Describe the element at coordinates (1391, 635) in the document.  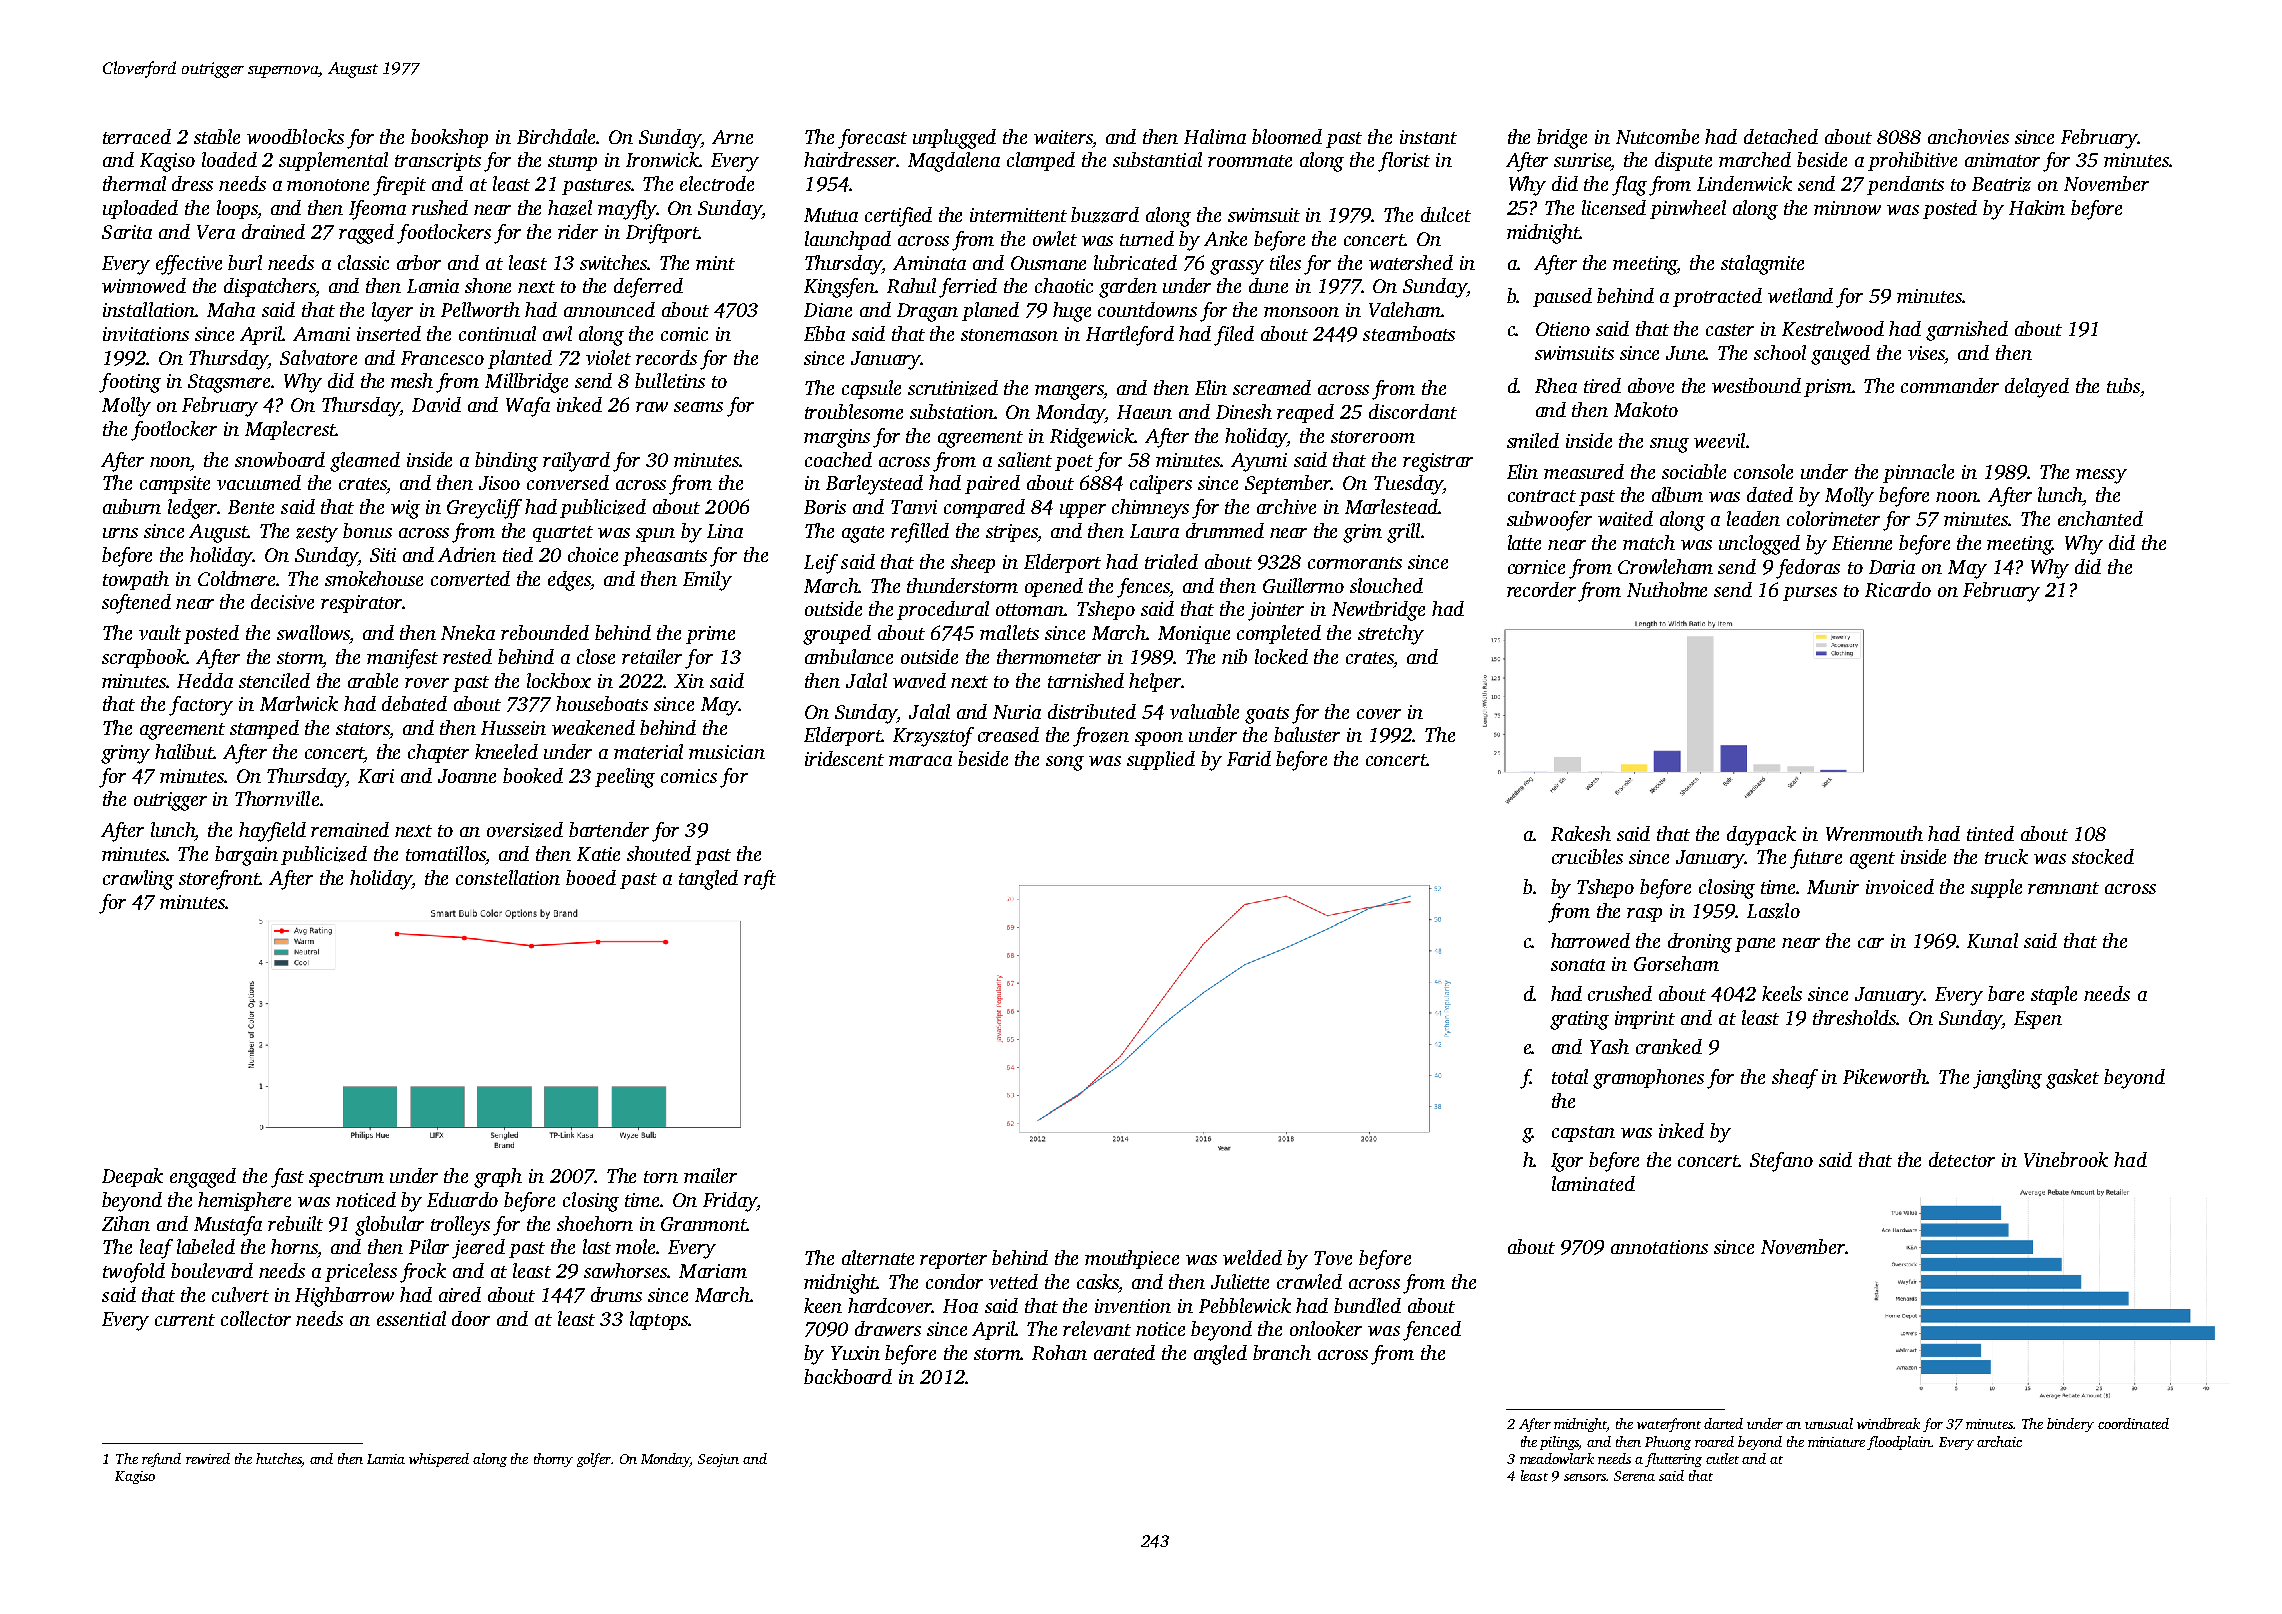
I see `stretchy` at that location.
